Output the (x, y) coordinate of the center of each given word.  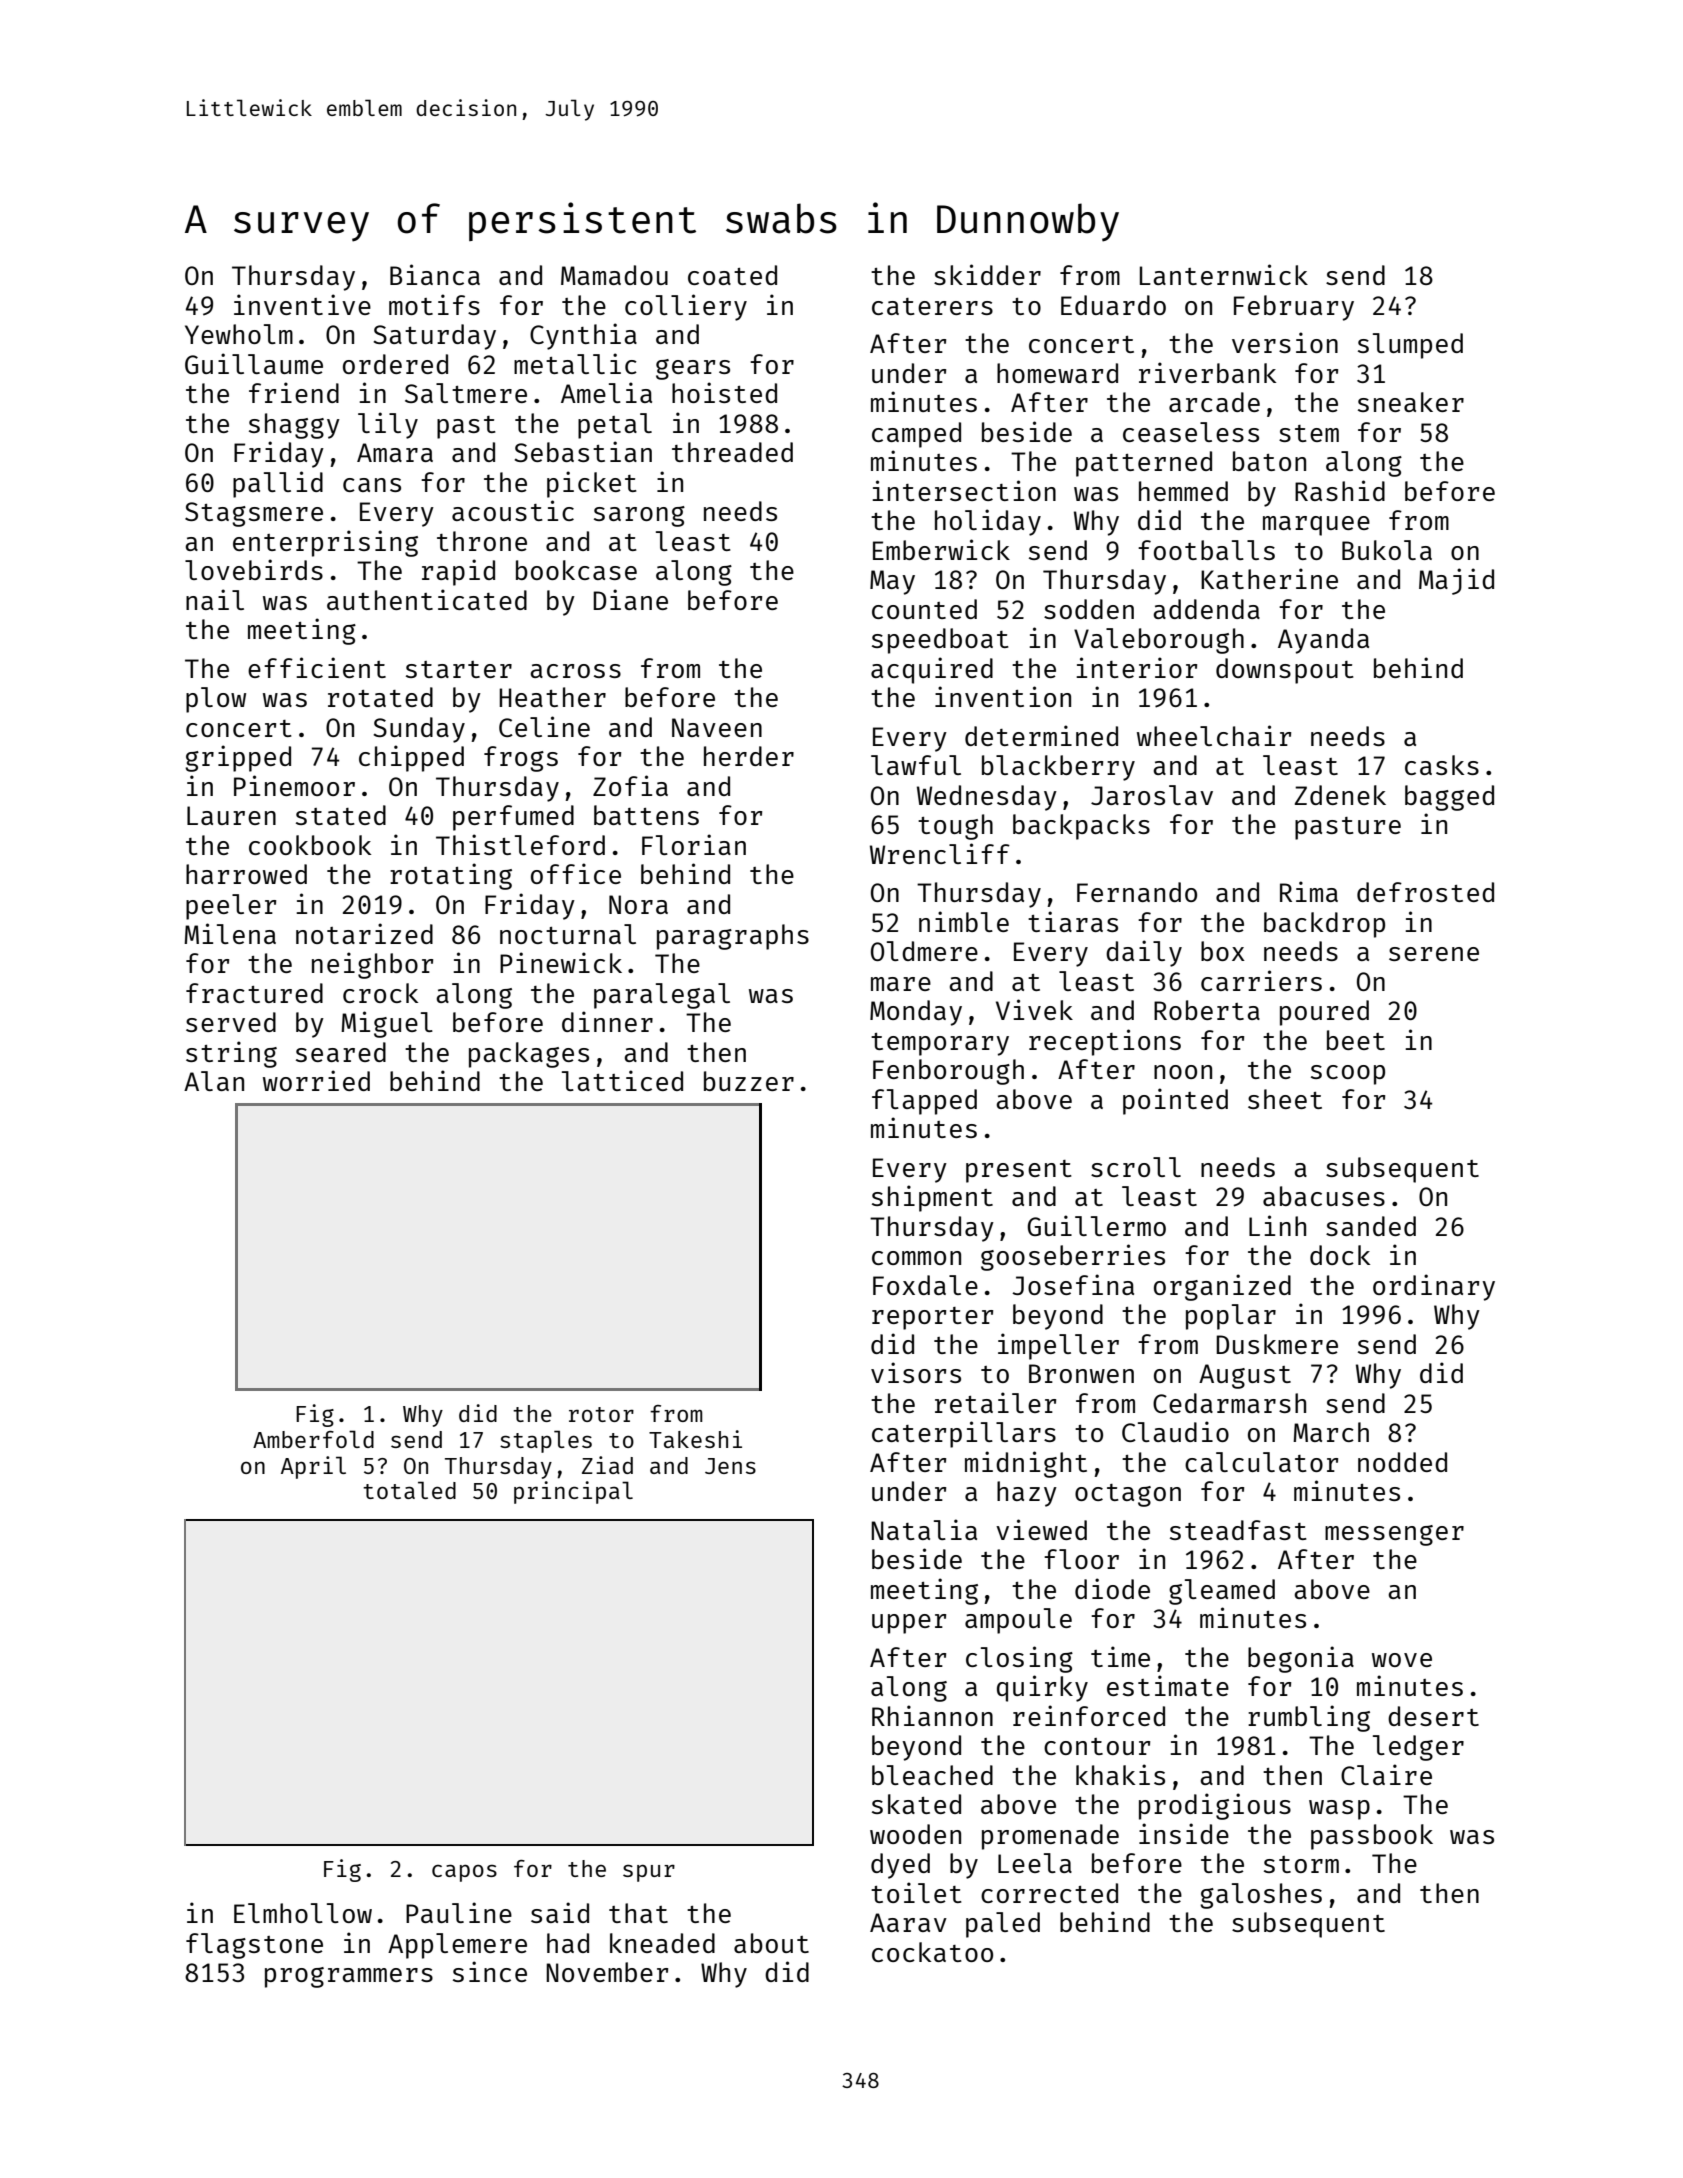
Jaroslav (1152, 795)
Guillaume (254, 363)
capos (464, 1873)
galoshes (1261, 1896)
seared (341, 1052)
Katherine (1269, 578)
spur (649, 1873)
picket (592, 484)
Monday (916, 1013)
